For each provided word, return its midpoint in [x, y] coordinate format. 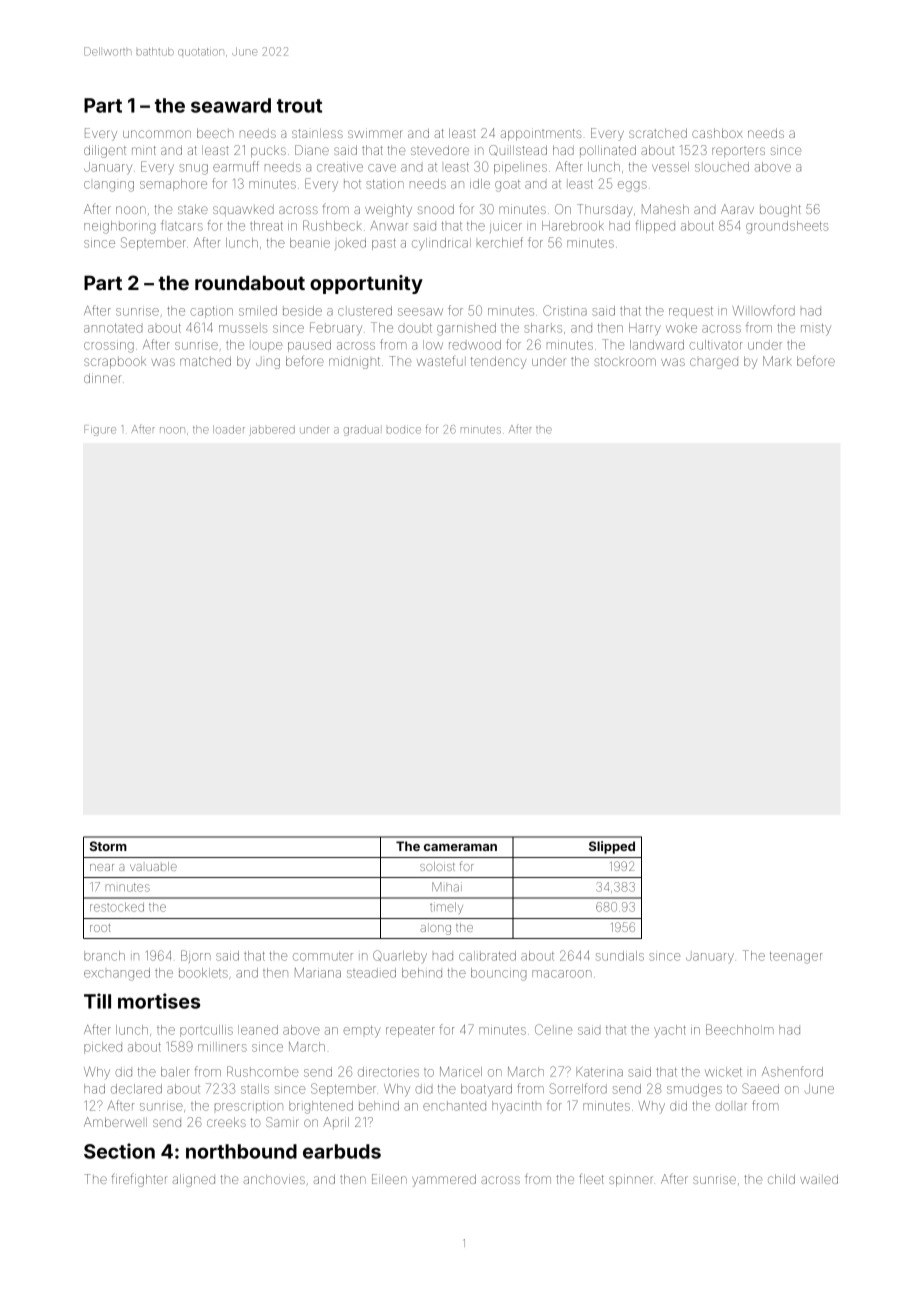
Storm [108, 846]
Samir [282, 1122]
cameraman [460, 847]
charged [714, 363]
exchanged [117, 974]
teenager [796, 958]
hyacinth [516, 1107]
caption [211, 312]
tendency [498, 362]
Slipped [612, 847]
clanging [109, 186]
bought [780, 210]
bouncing [499, 974]
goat [507, 186]
